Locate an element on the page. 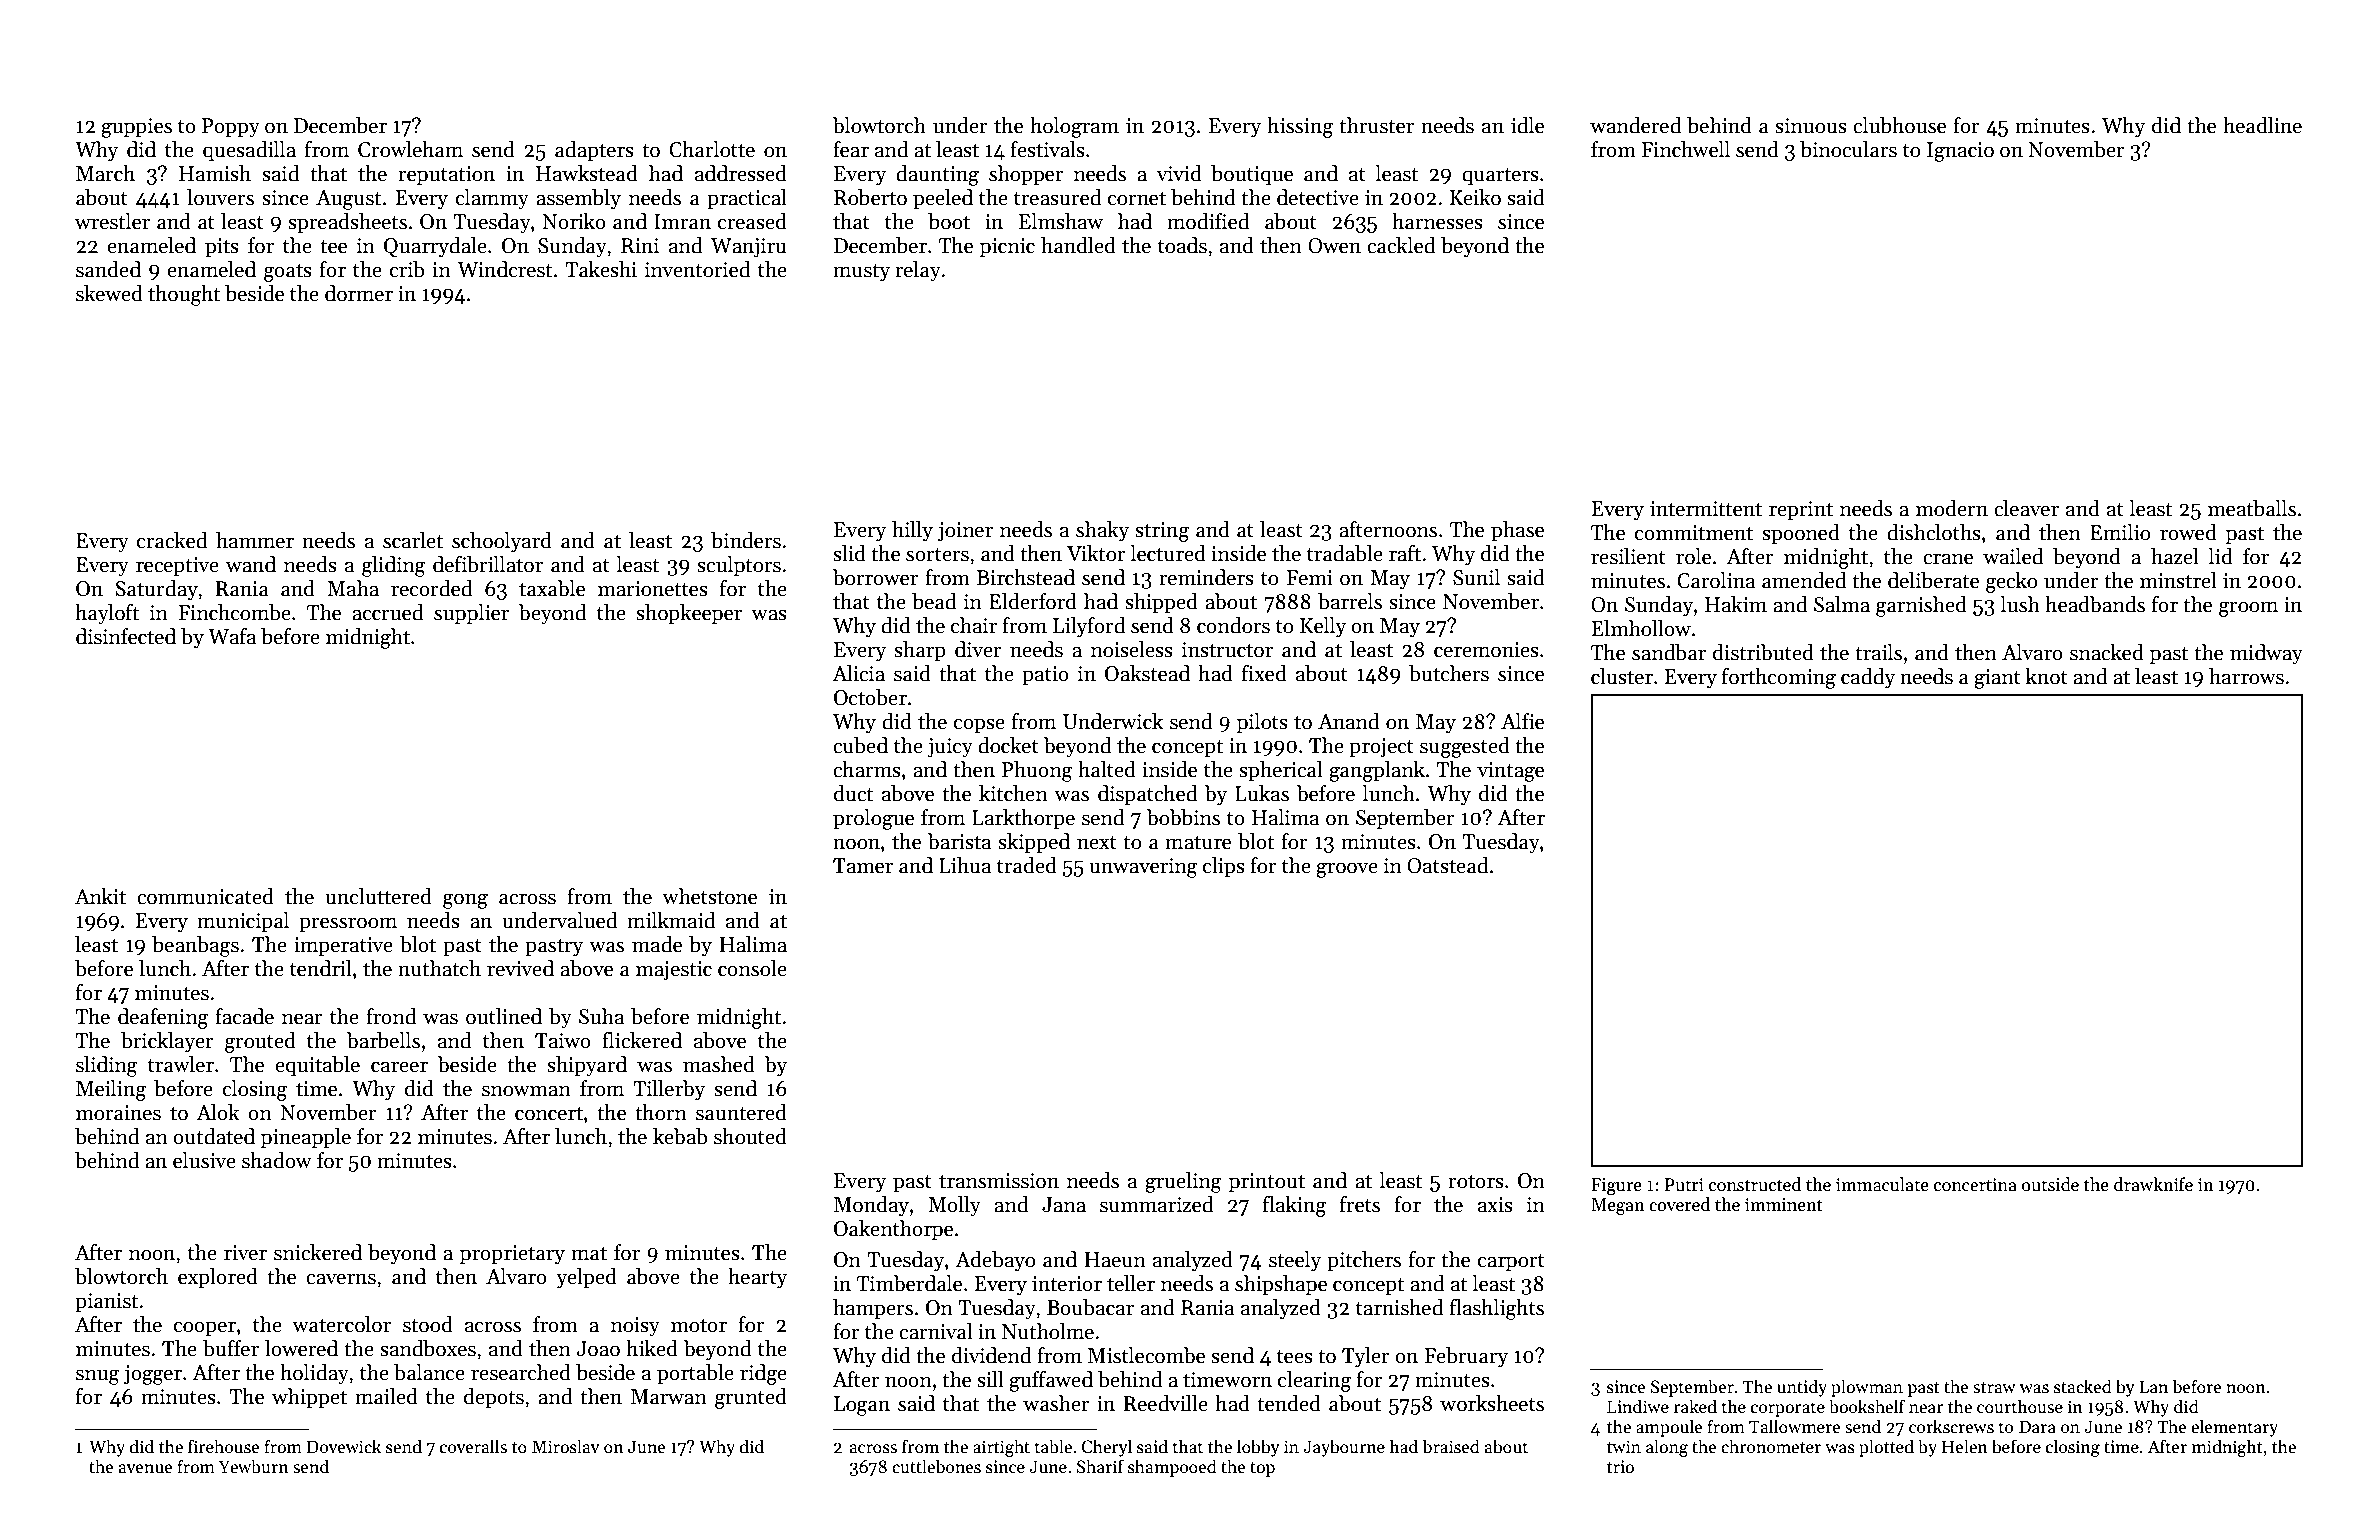 The height and width of the document is (1538, 2378). avenue is located at coordinates (146, 1469).
